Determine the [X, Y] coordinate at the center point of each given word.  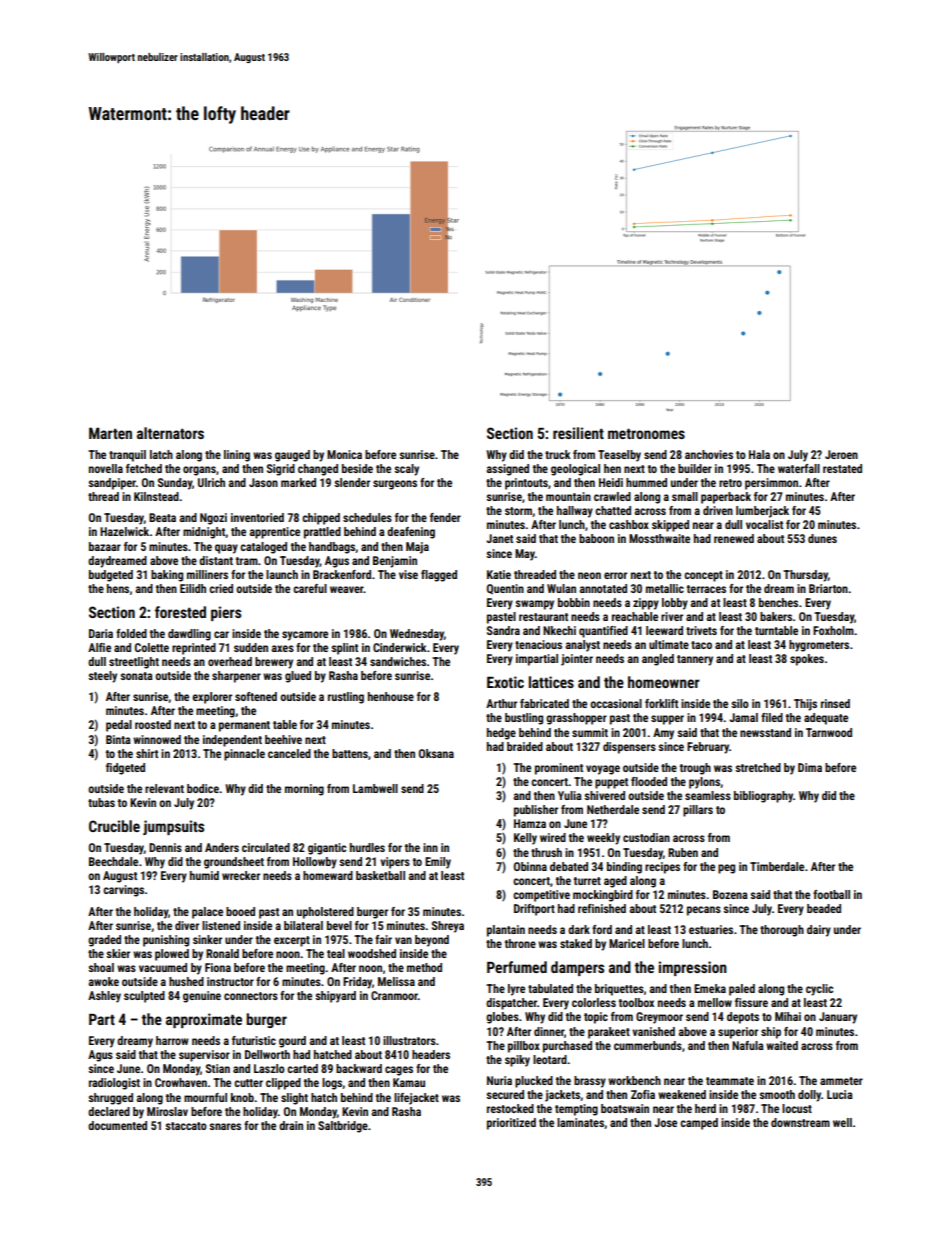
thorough [782, 931]
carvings [123, 891]
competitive [541, 896]
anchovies [709, 454]
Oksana [436, 753]
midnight [204, 533]
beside [357, 468]
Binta [118, 739]
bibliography [763, 797]
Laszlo [269, 1068]
